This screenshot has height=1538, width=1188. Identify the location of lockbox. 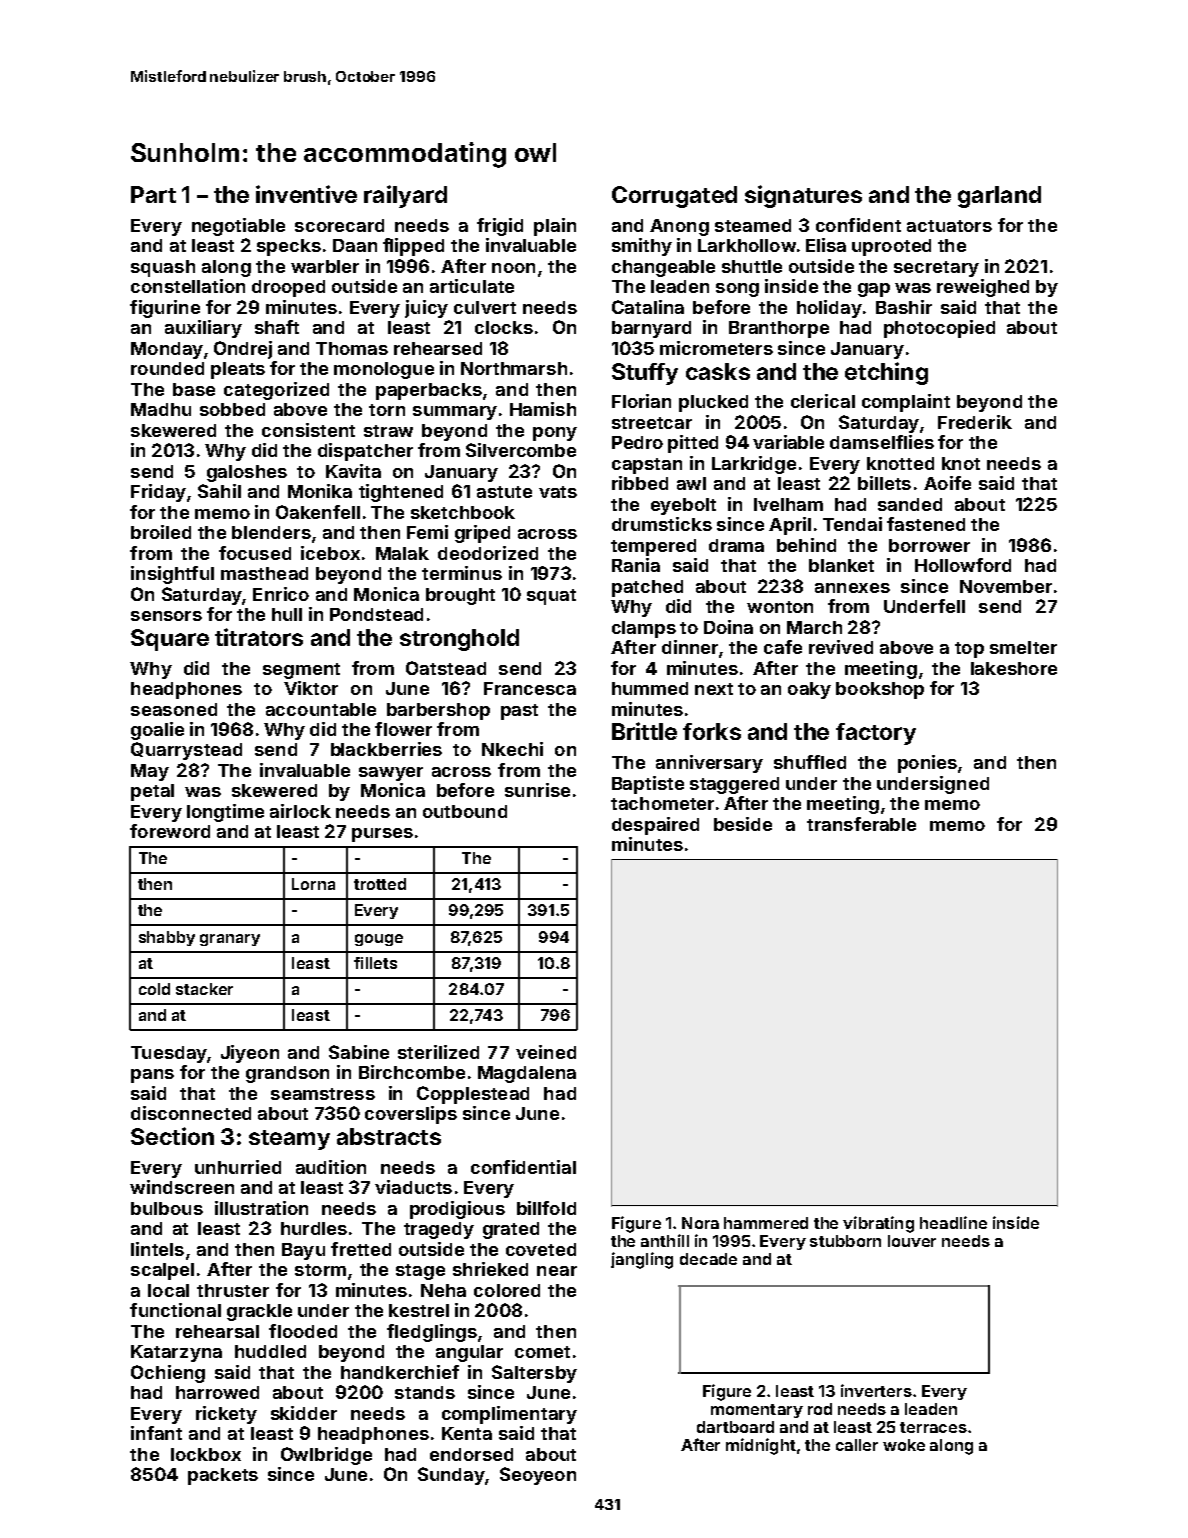
(206, 1454).
